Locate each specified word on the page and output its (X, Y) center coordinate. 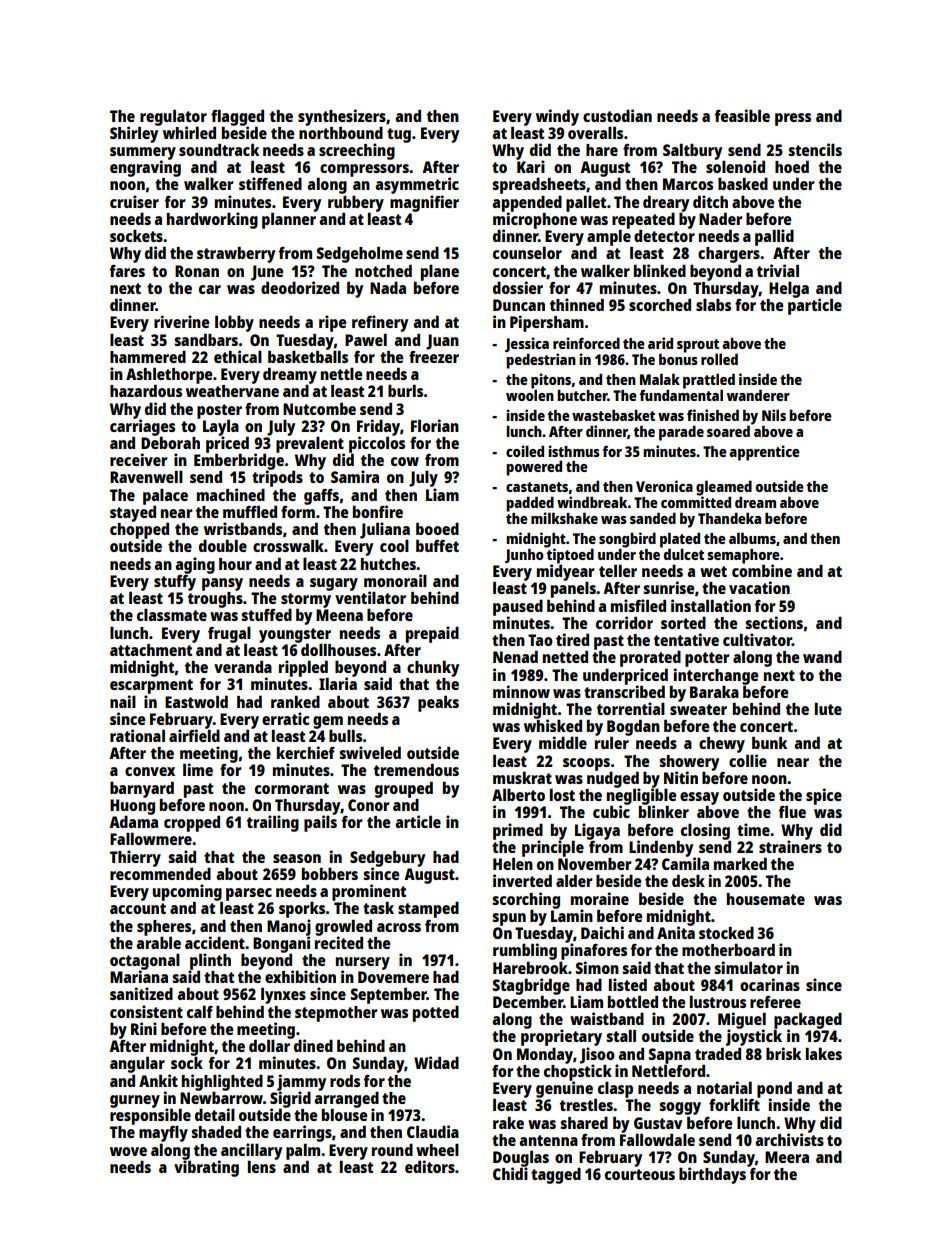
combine (762, 570)
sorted (683, 623)
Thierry (135, 858)
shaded (216, 1131)
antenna (548, 1140)
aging (195, 565)
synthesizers (342, 117)
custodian (617, 115)
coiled (525, 451)
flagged (237, 117)
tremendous (416, 769)
